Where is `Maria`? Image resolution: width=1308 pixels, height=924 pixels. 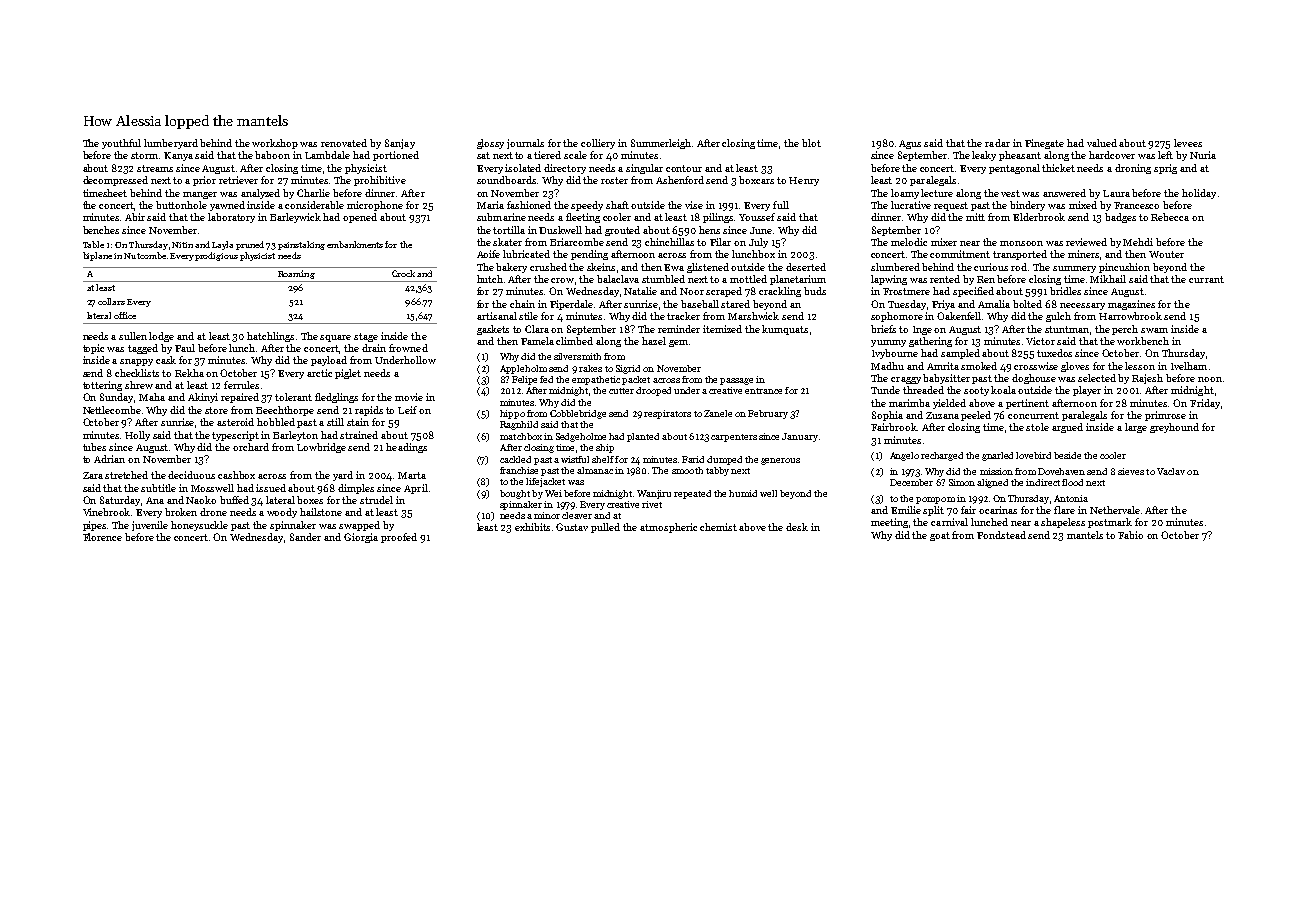
Maria is located at coordinates (490, 205).
